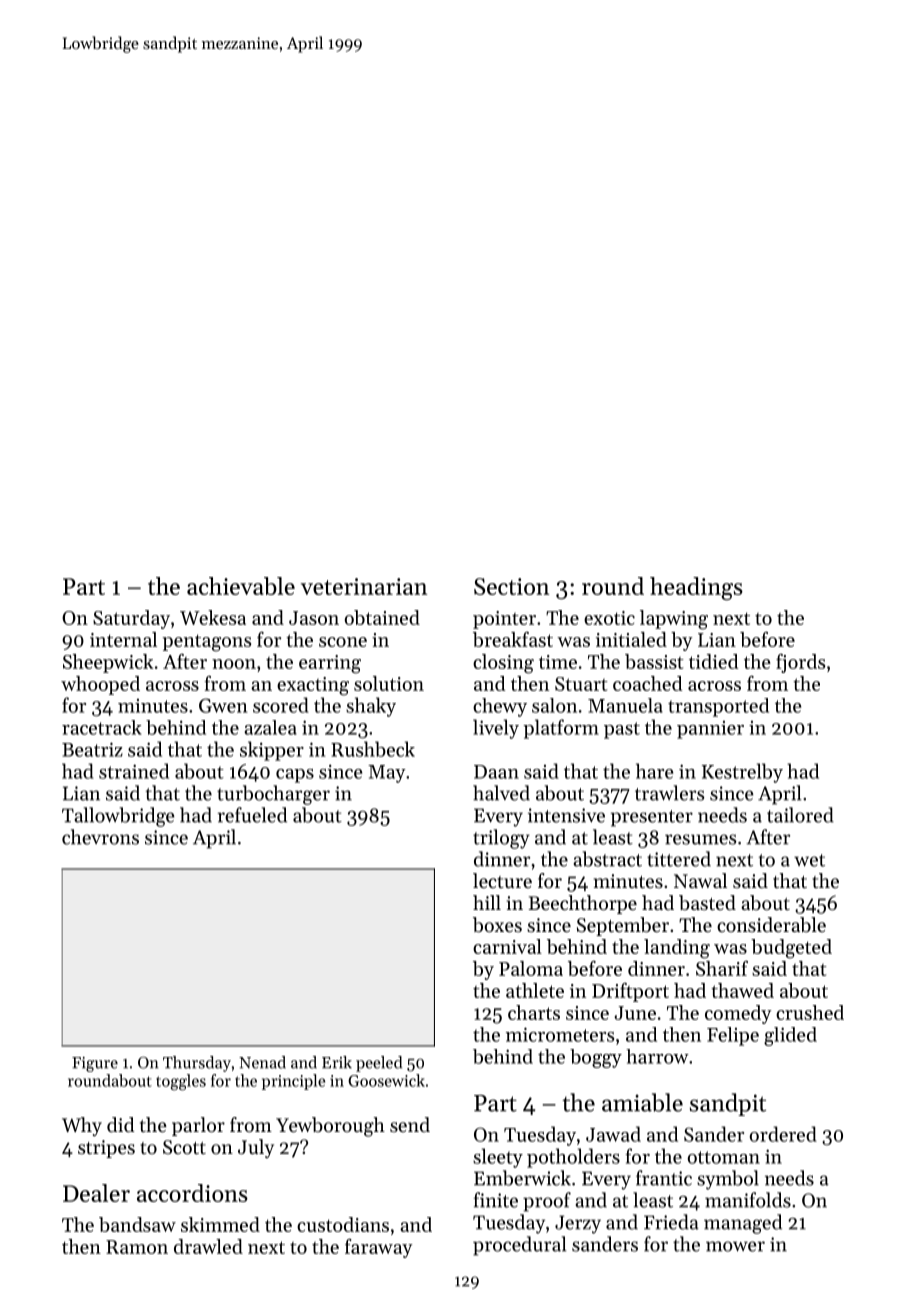 The height and width of the page is (1316, 908). What do you see at coordinates (503, 664) in the page?
I see `closing` at bounding box center [503, 664].
